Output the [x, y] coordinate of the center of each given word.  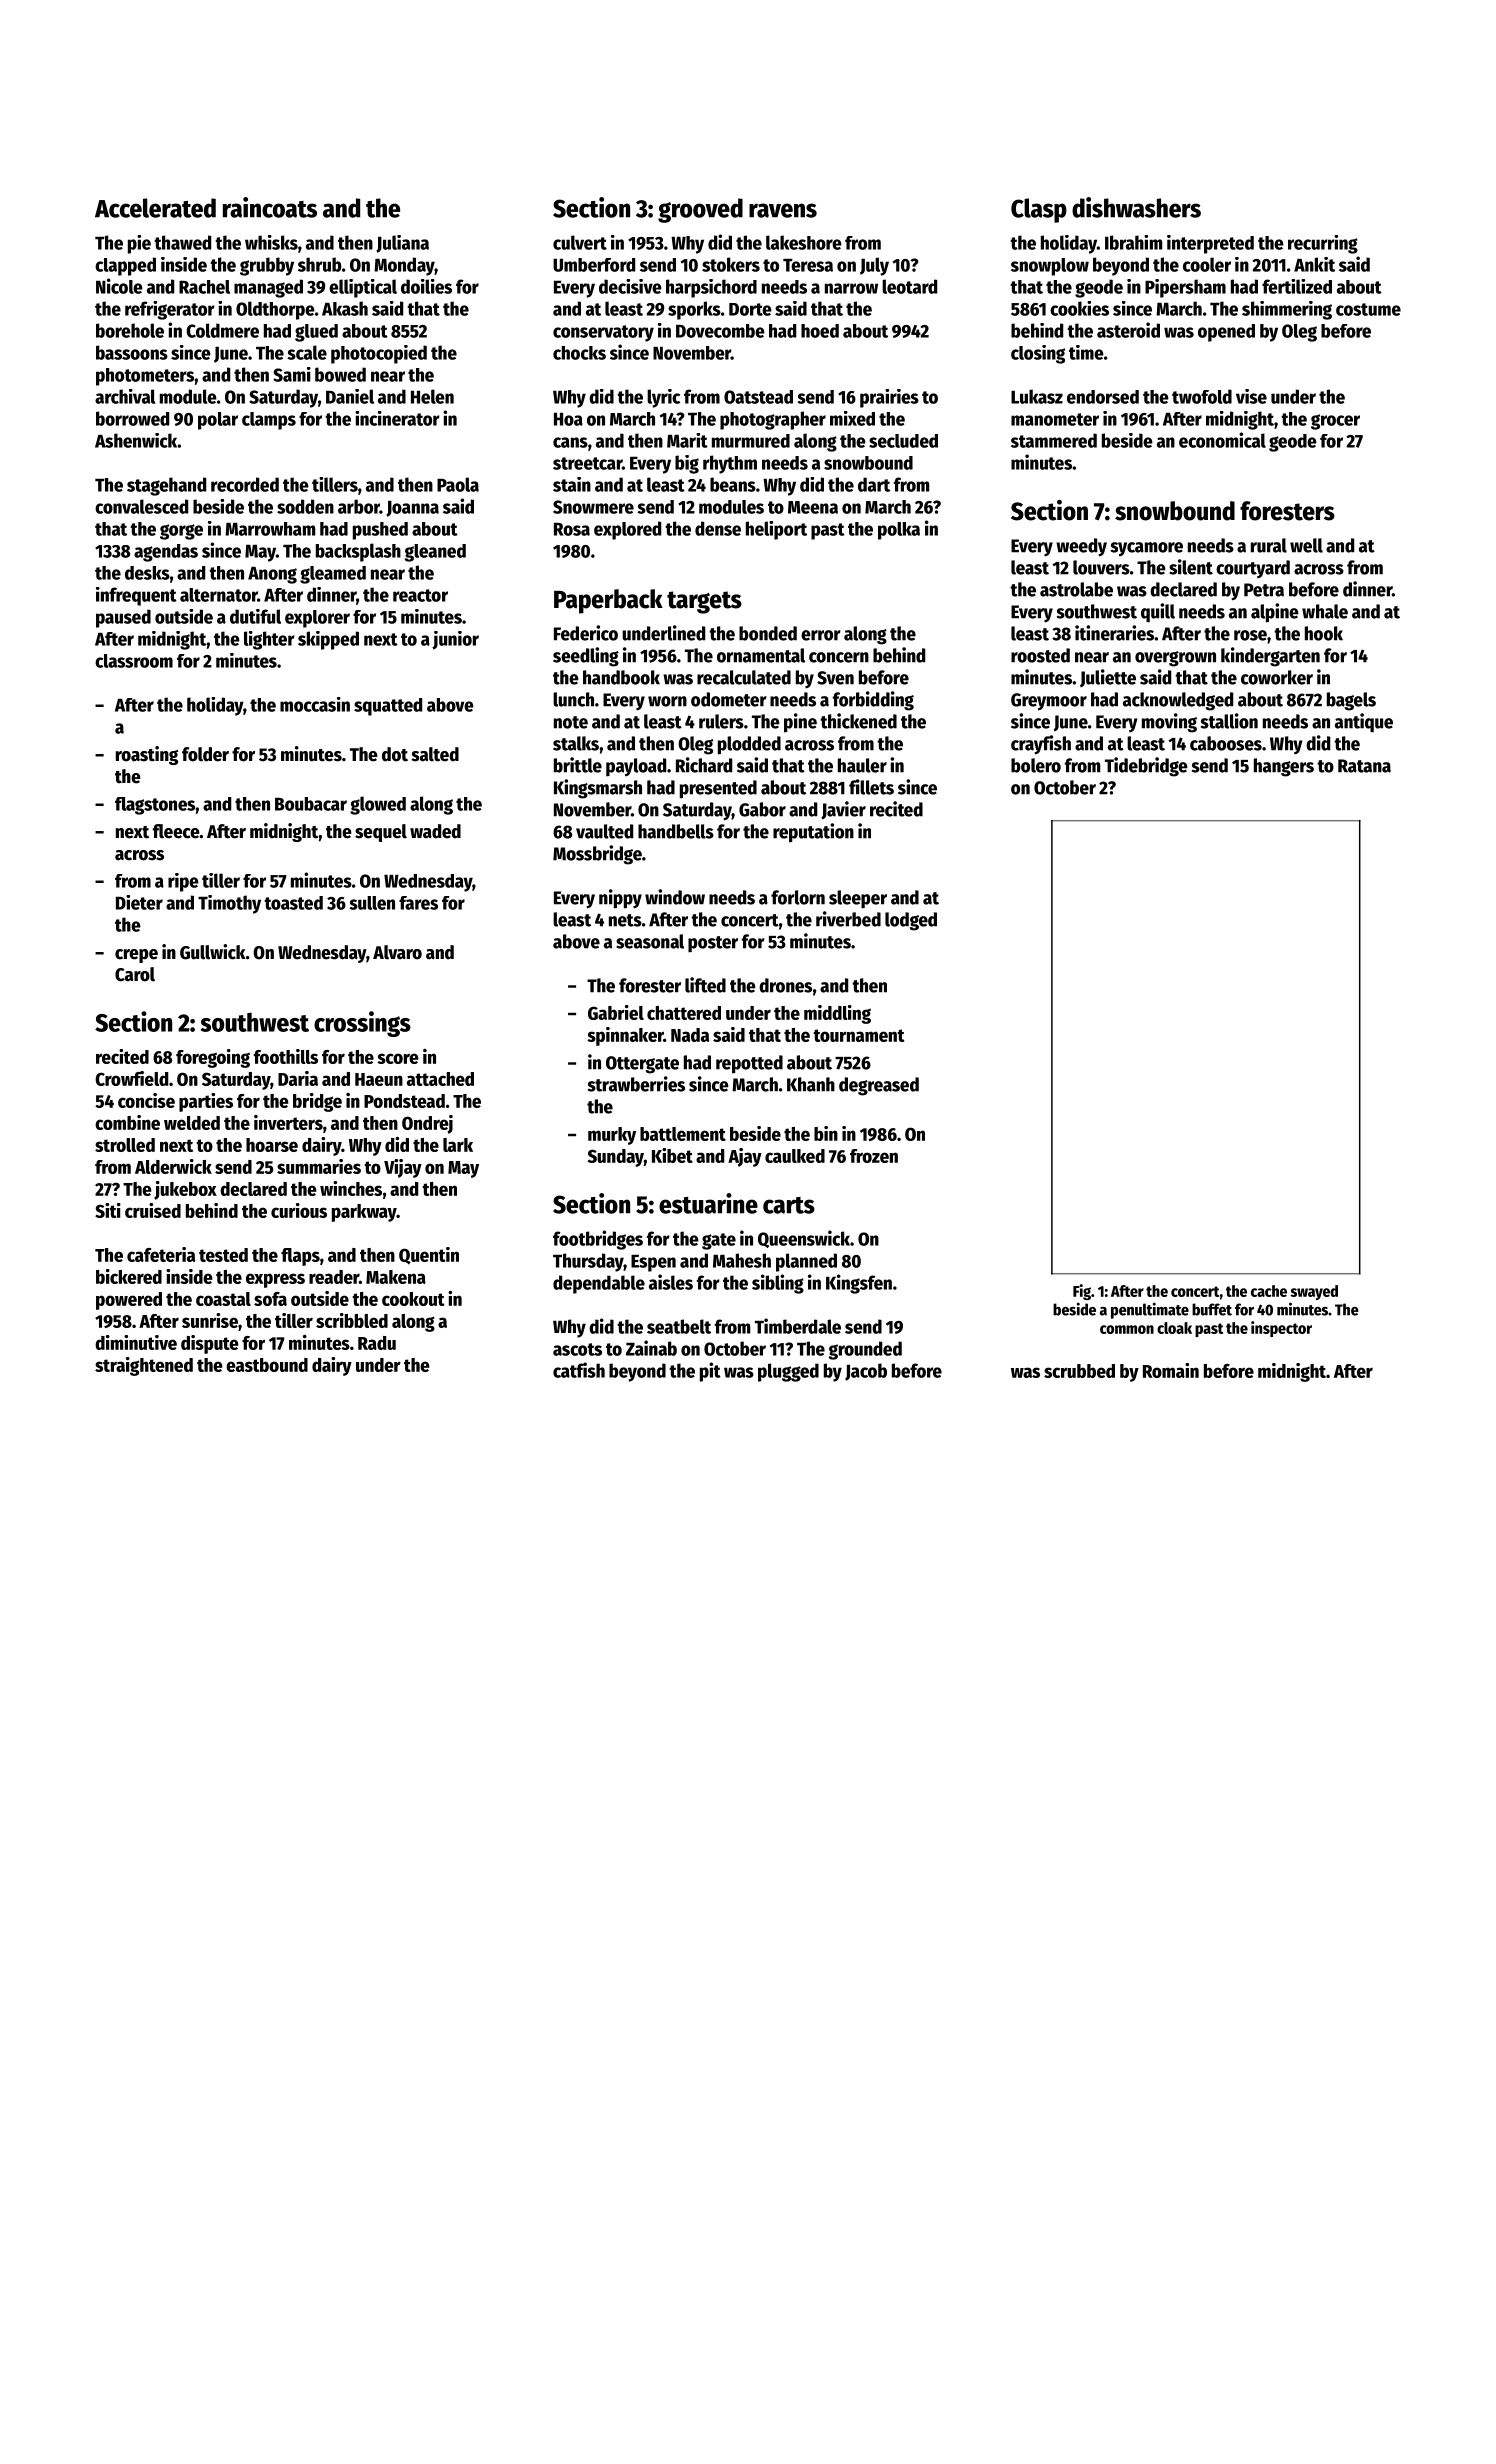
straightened [144, 1366]
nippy [620, 899]
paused [123, 618]
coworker [1277, 677]
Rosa [572, 529]
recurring [1323, 244]
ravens [783, 210]
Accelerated [155, 208]
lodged [911, 921]
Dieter [139, 902]
